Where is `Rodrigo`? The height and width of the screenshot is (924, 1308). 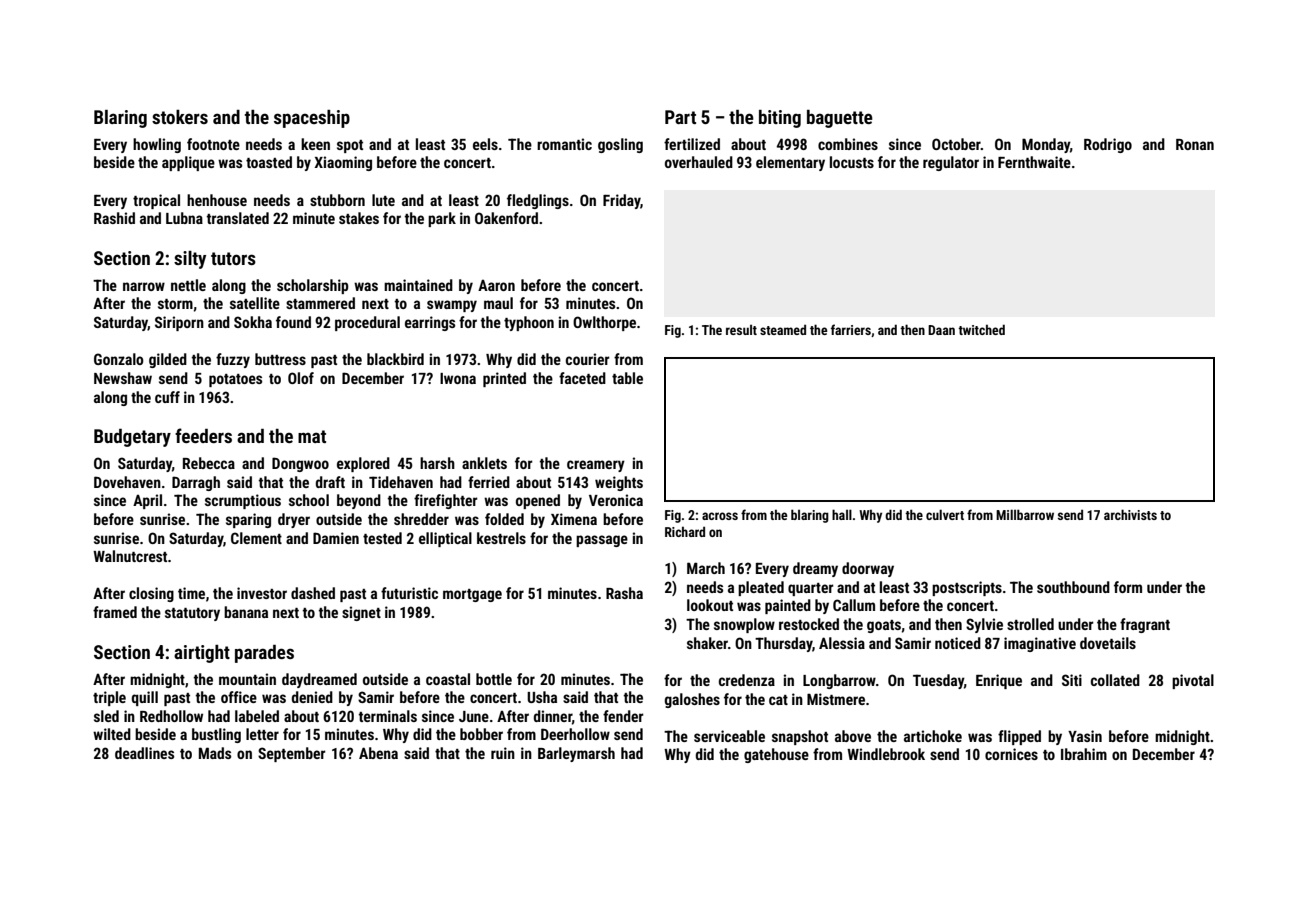
Rodrigo is located at coordinates (1108, 145).
